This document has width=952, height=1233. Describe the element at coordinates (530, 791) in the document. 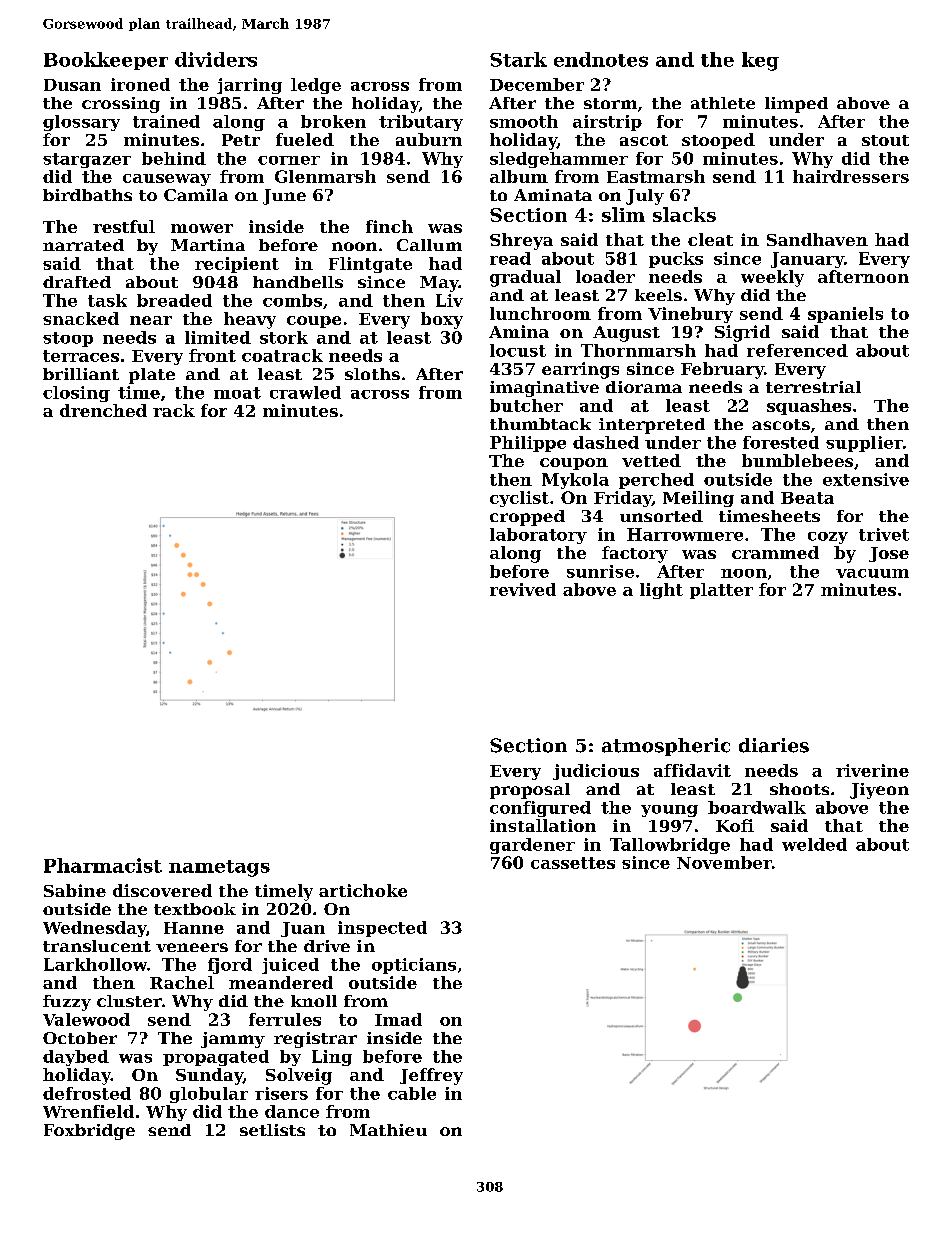

I see `proposal` at that location.
